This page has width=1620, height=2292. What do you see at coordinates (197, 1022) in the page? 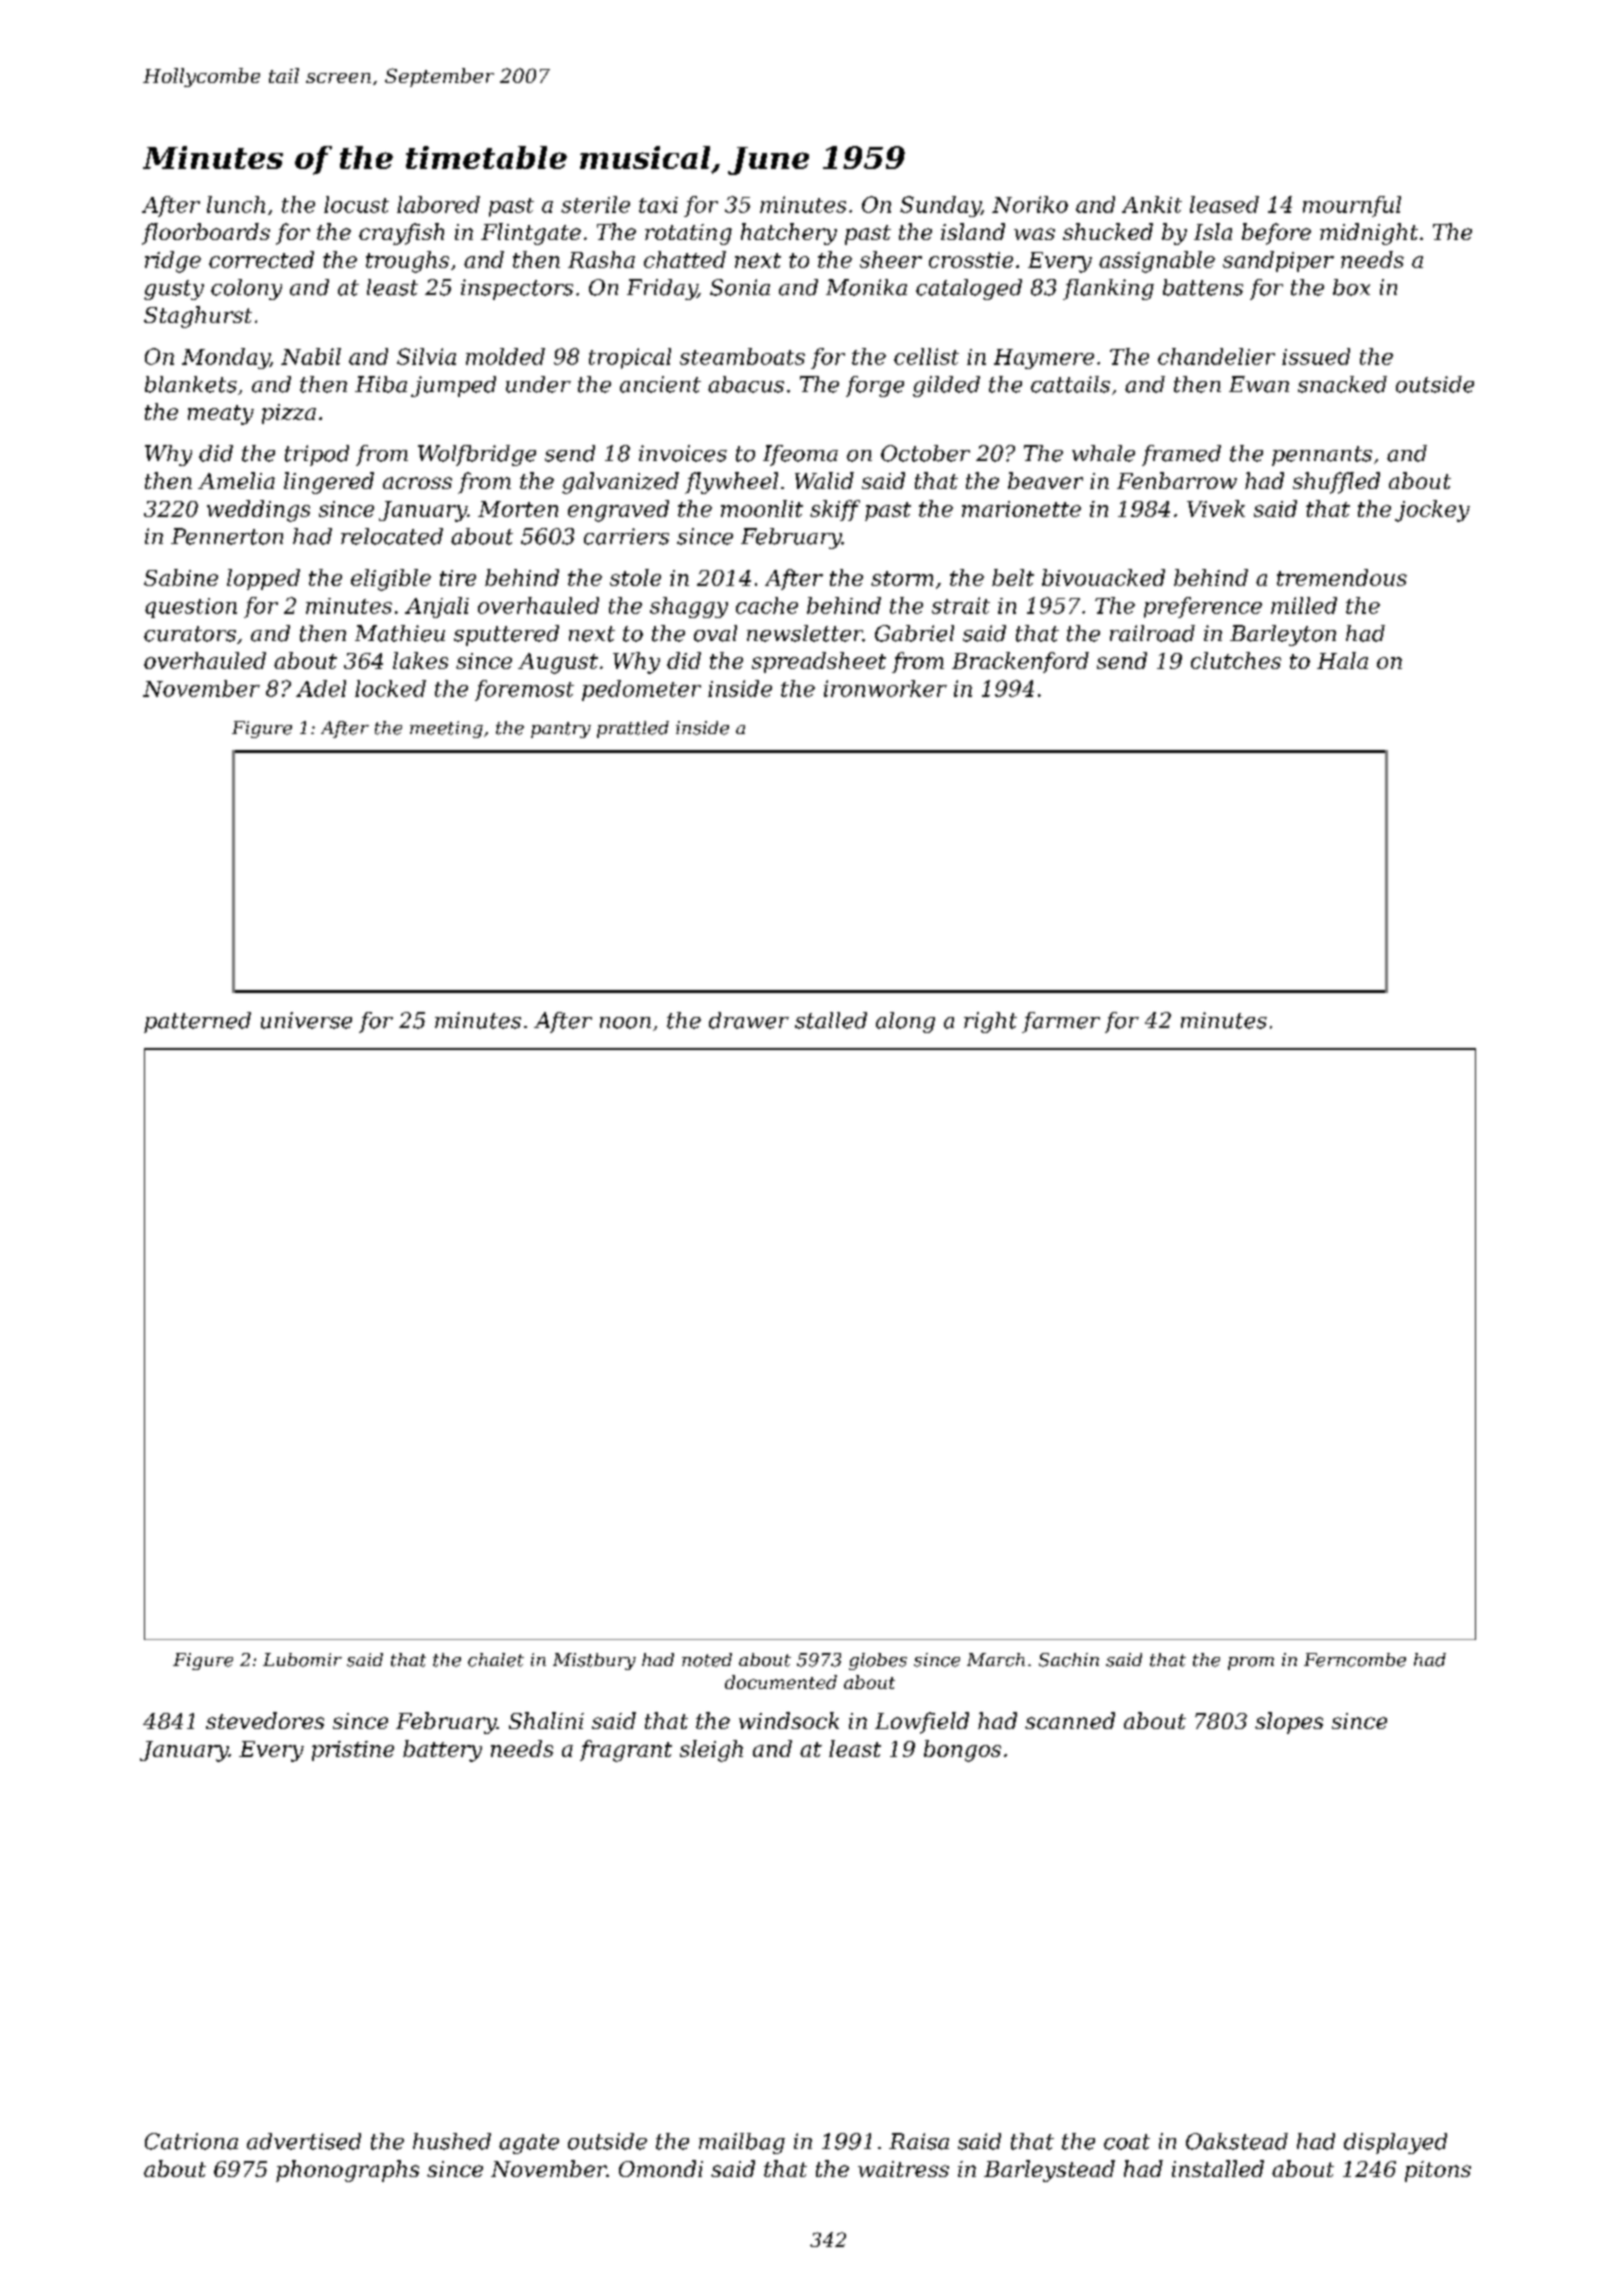
I see `patterned` at bounding box center [197, 1022].
